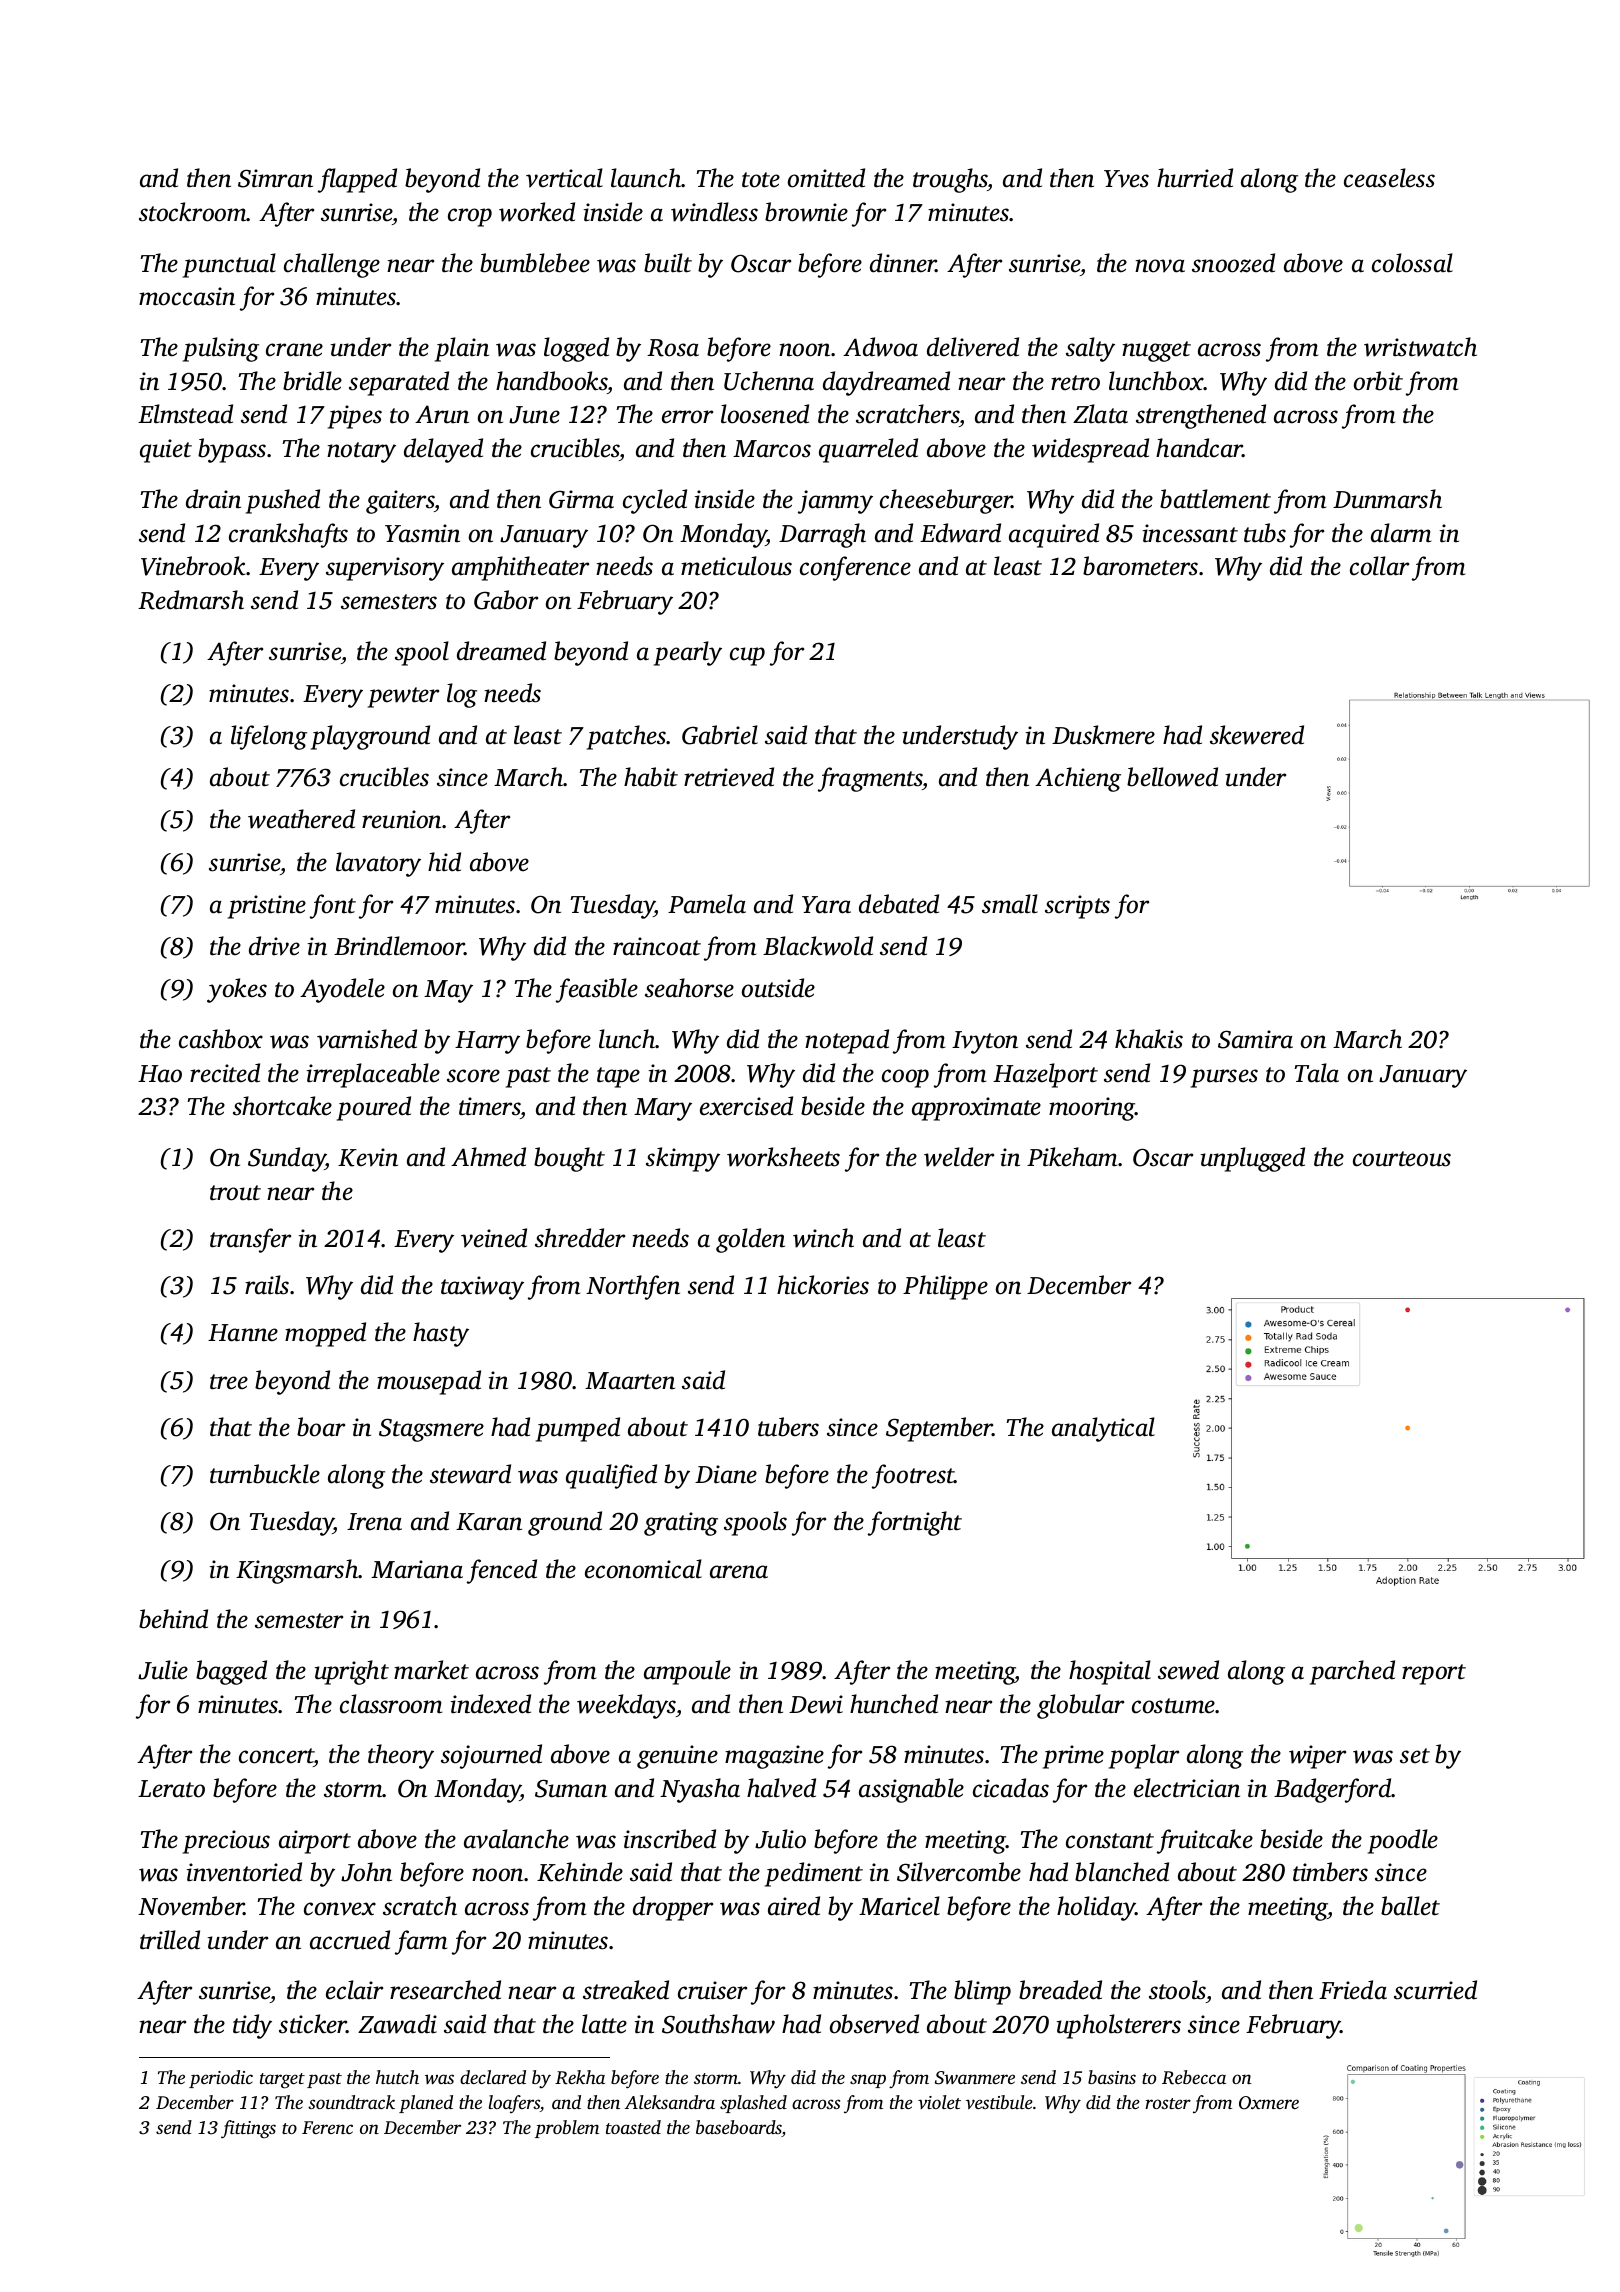  Describe the element at coordinates (1389, 178) in the image. I see `ceaseless` at that location.
